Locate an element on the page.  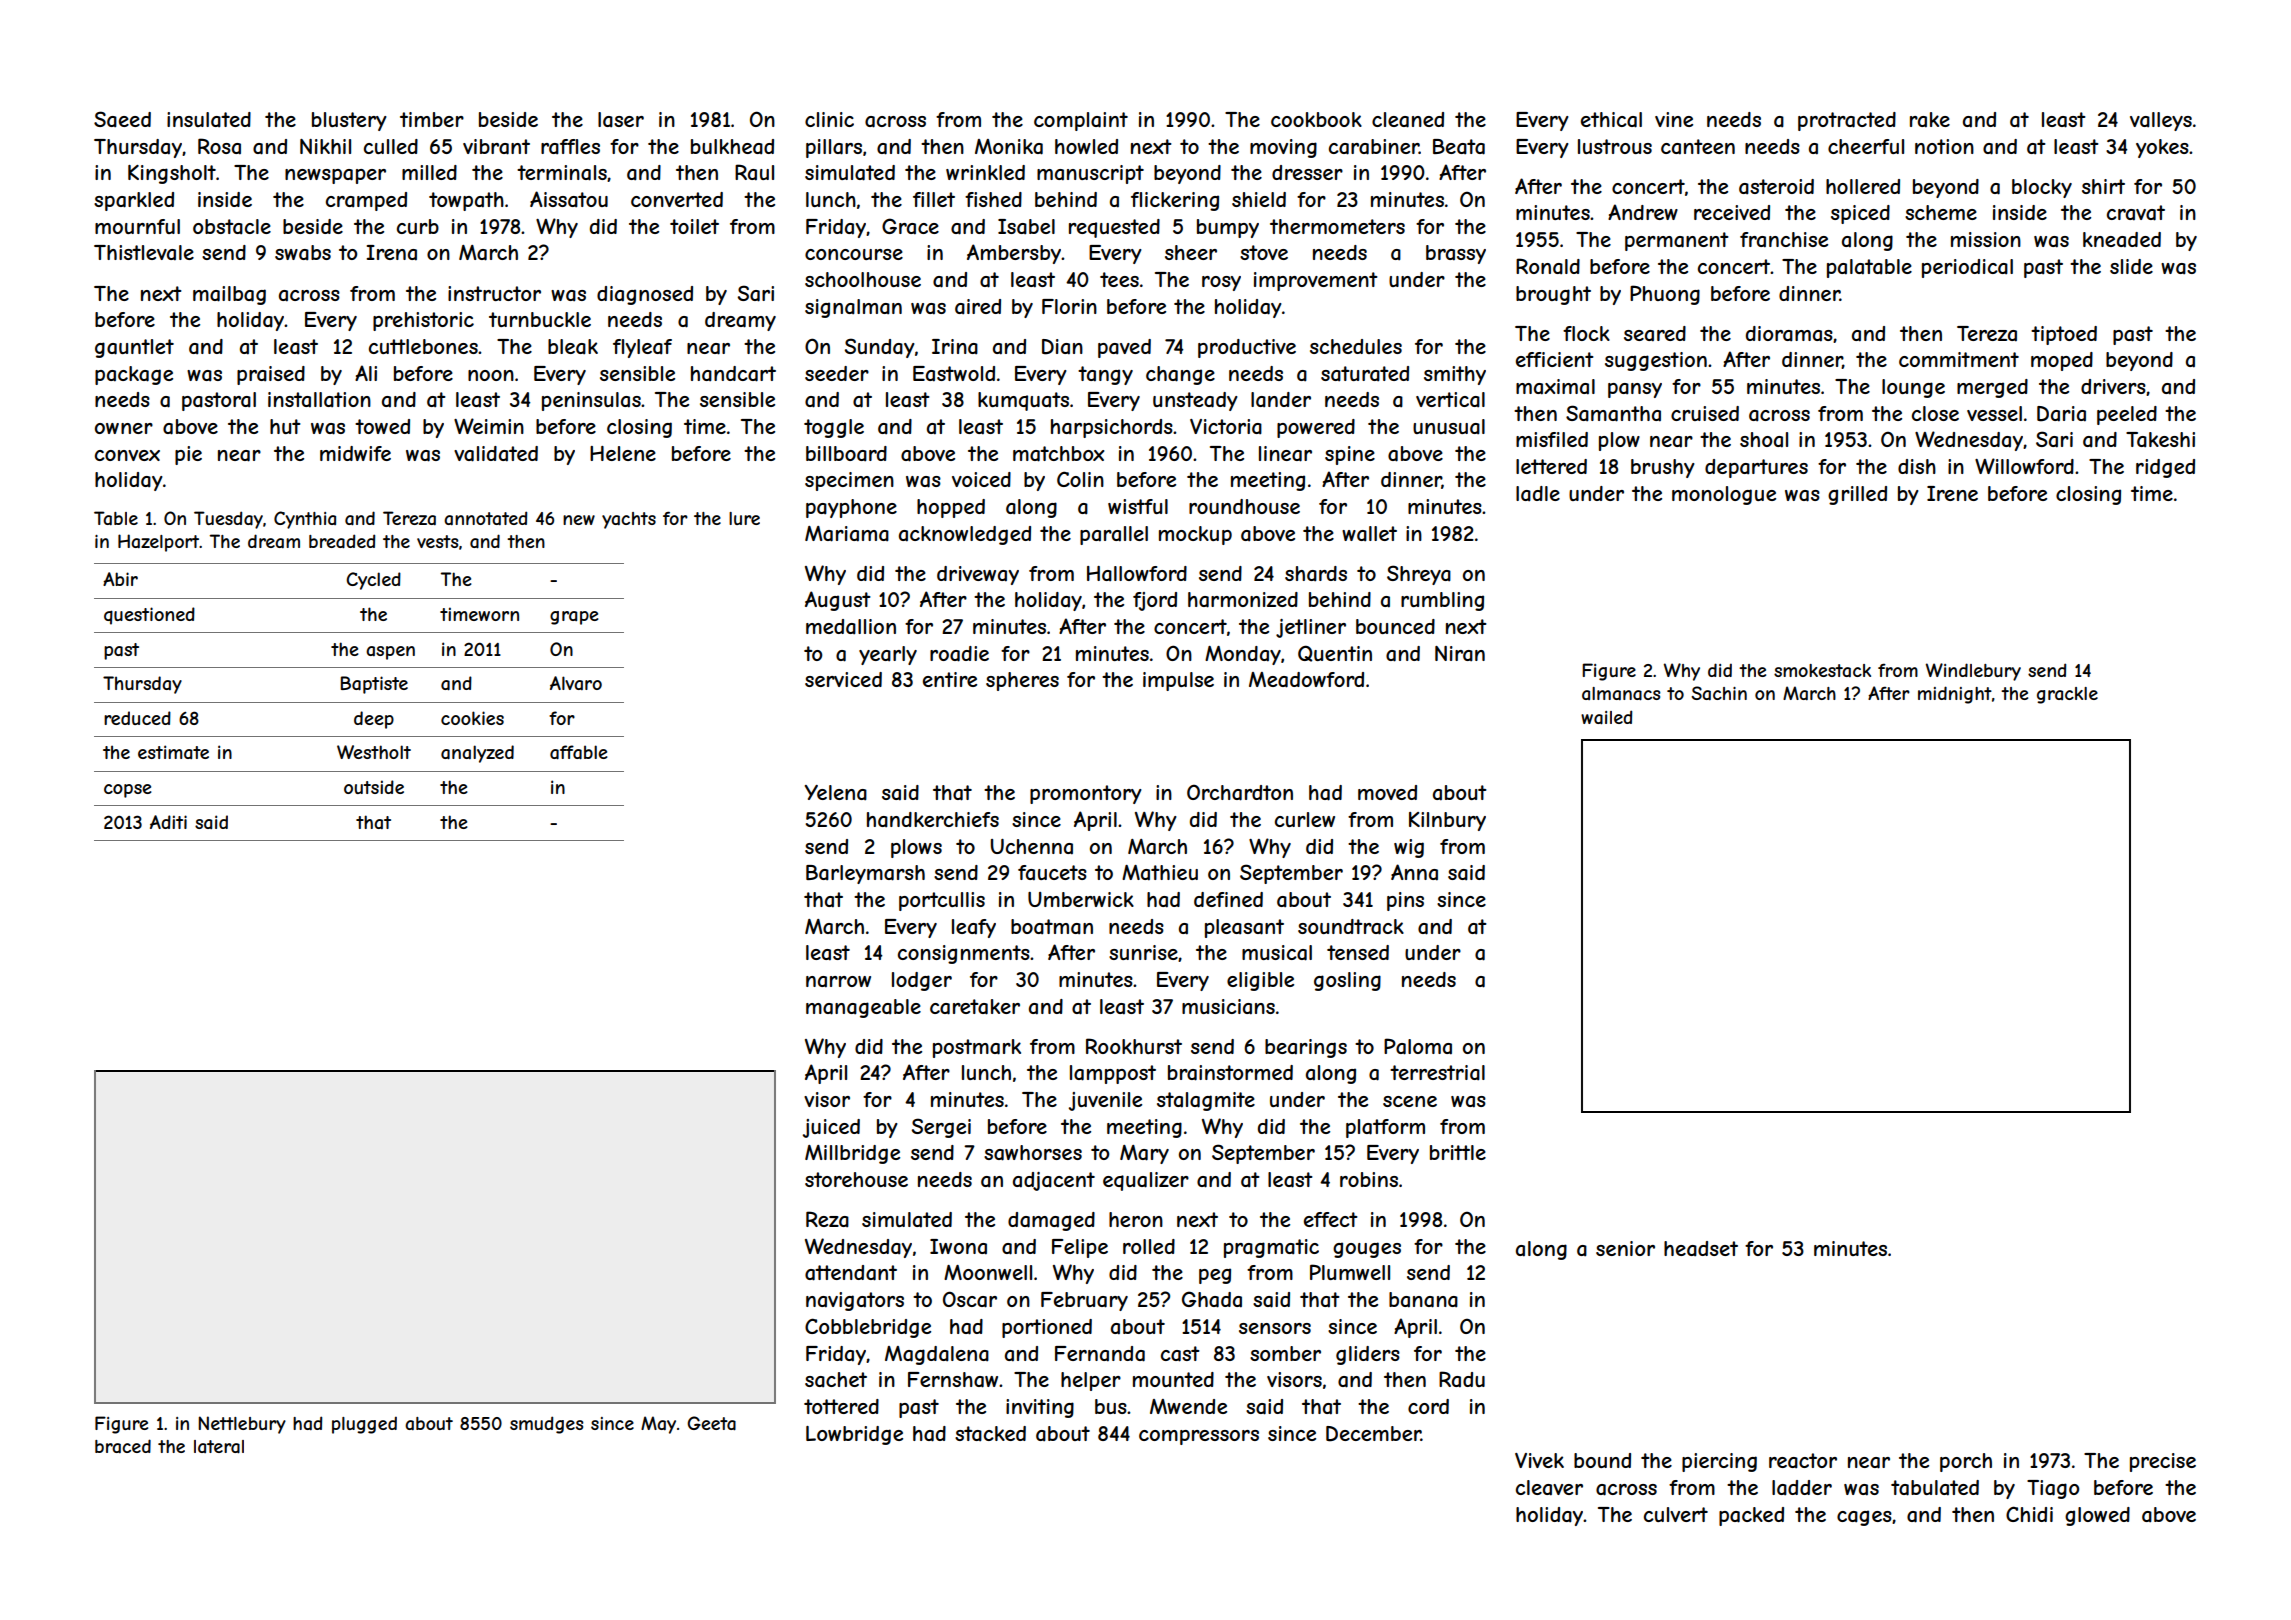
lateral is located at coordinates (219, 1447).
